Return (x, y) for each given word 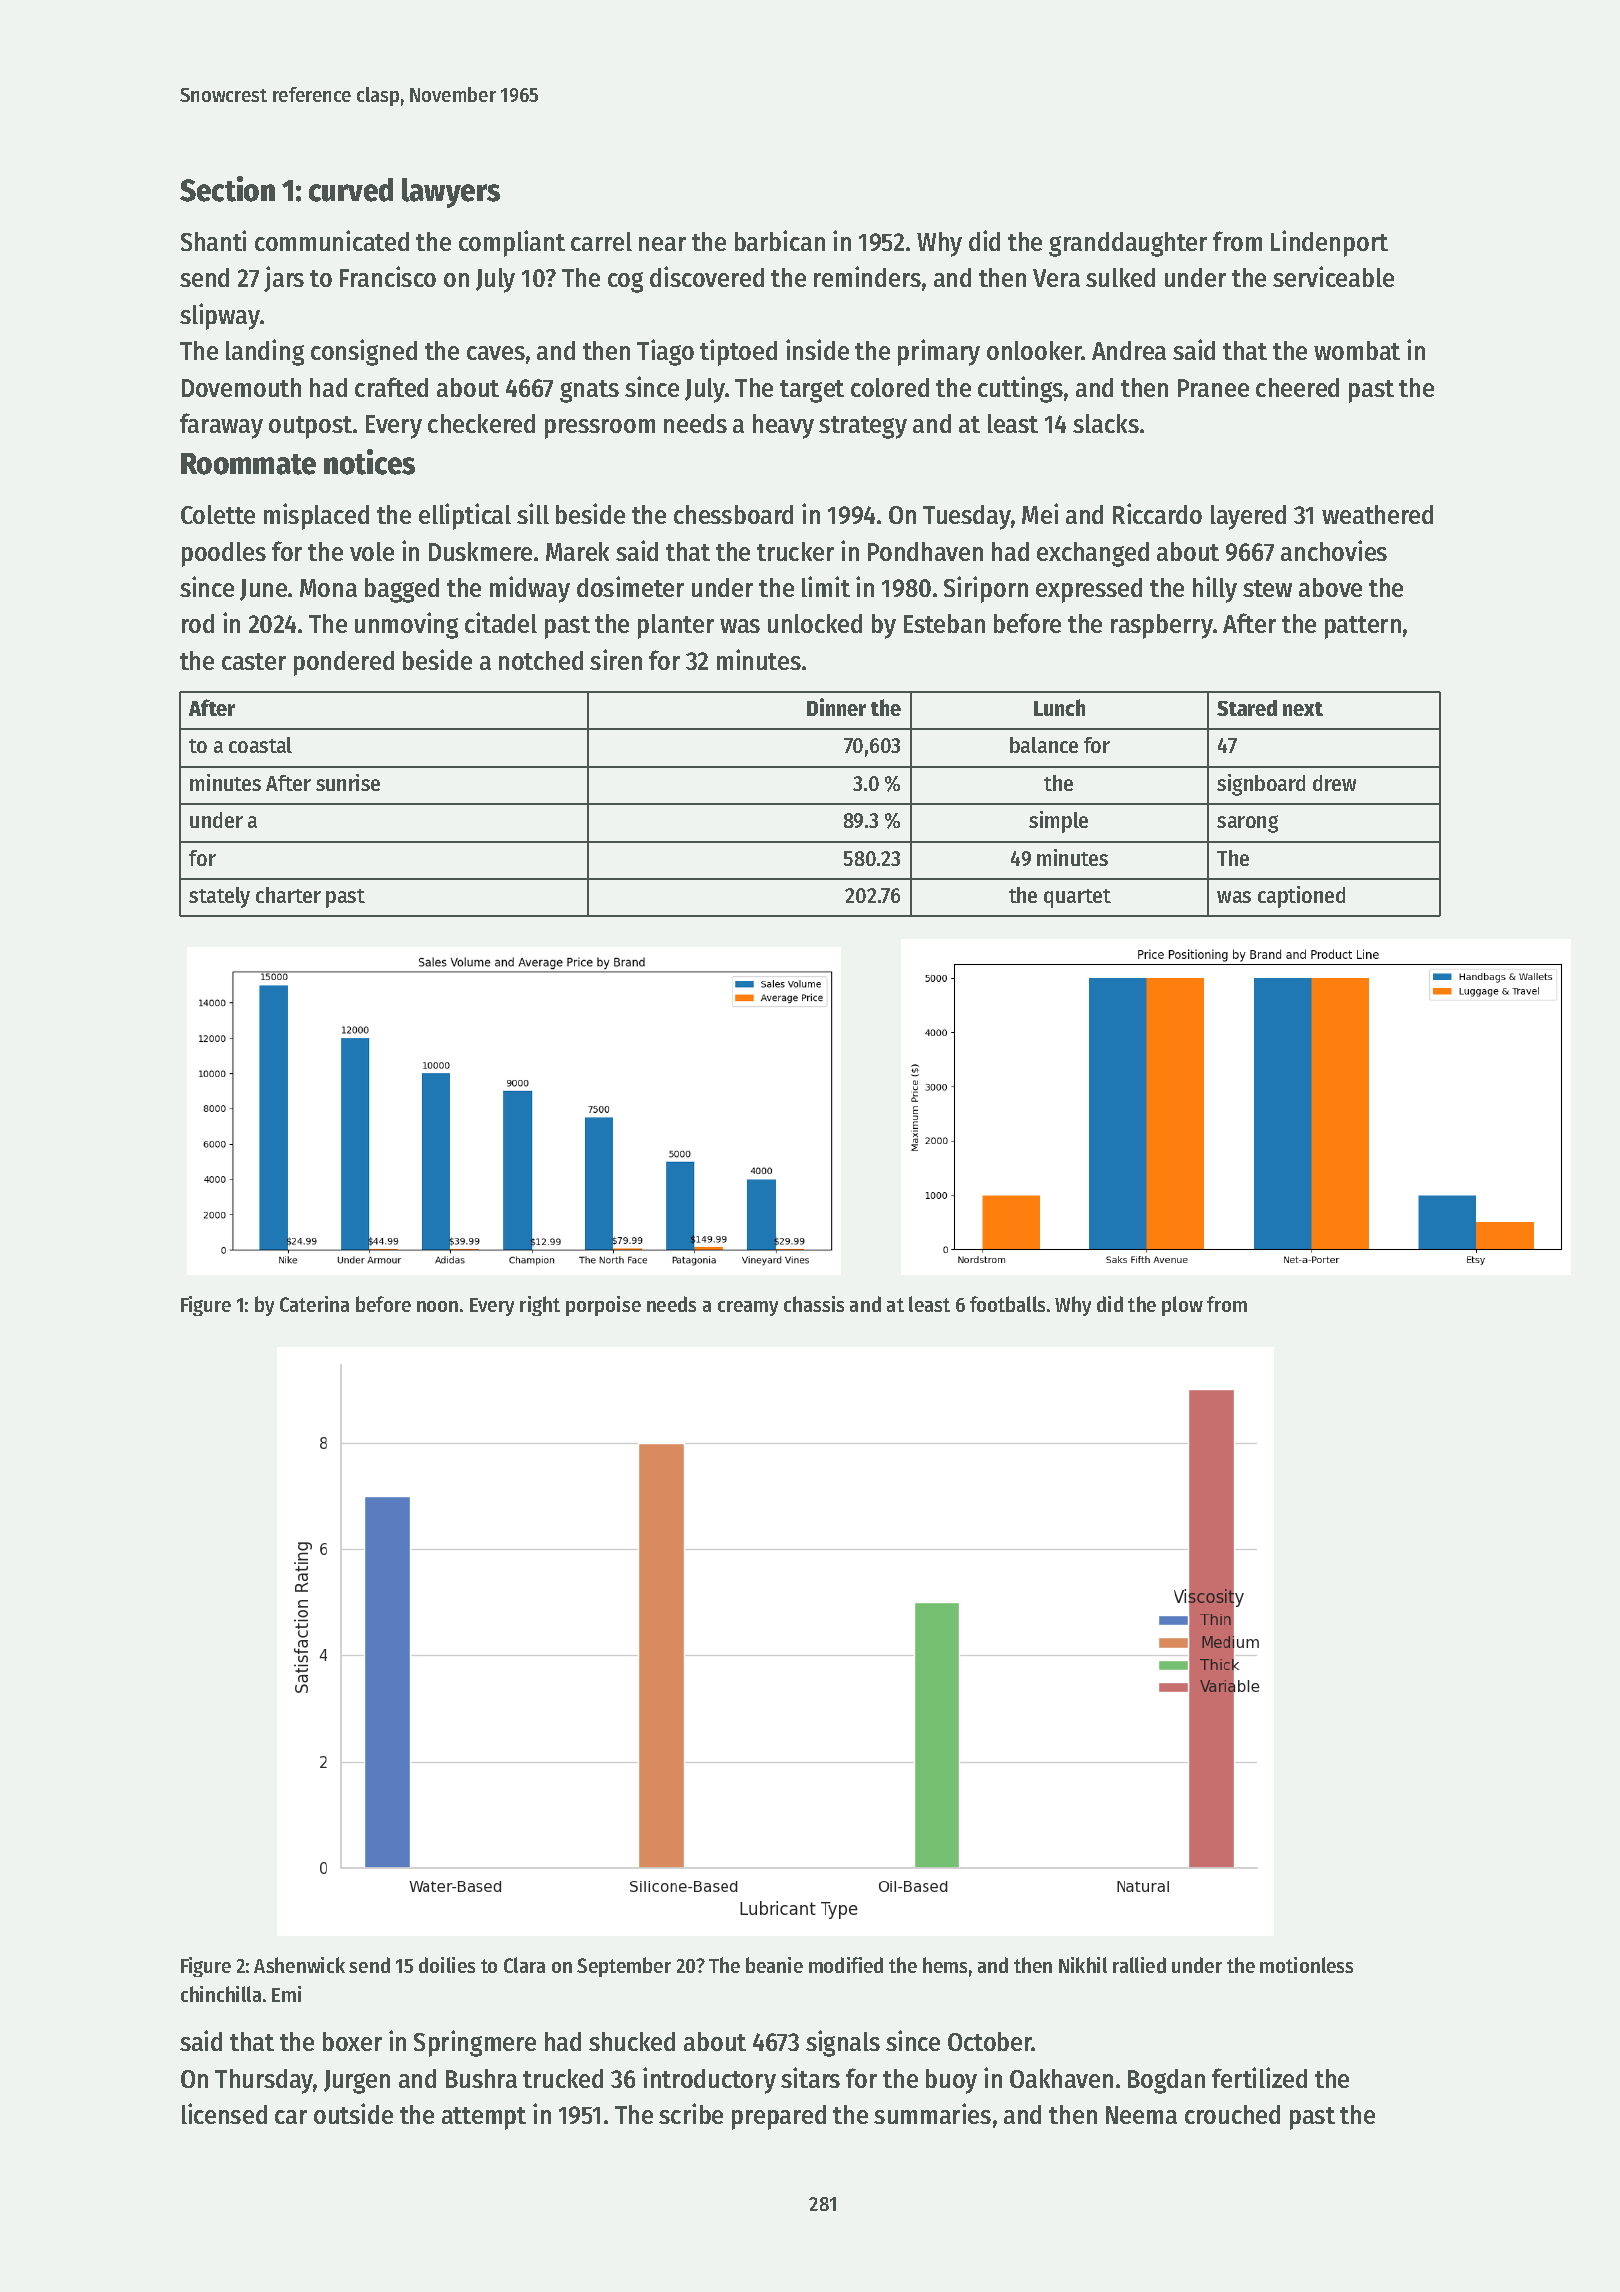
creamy (748, 1308)
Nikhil (1083, 1965)
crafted (391, 387)
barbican (780, 240)
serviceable (1333, 276)
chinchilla (221, 1994)
